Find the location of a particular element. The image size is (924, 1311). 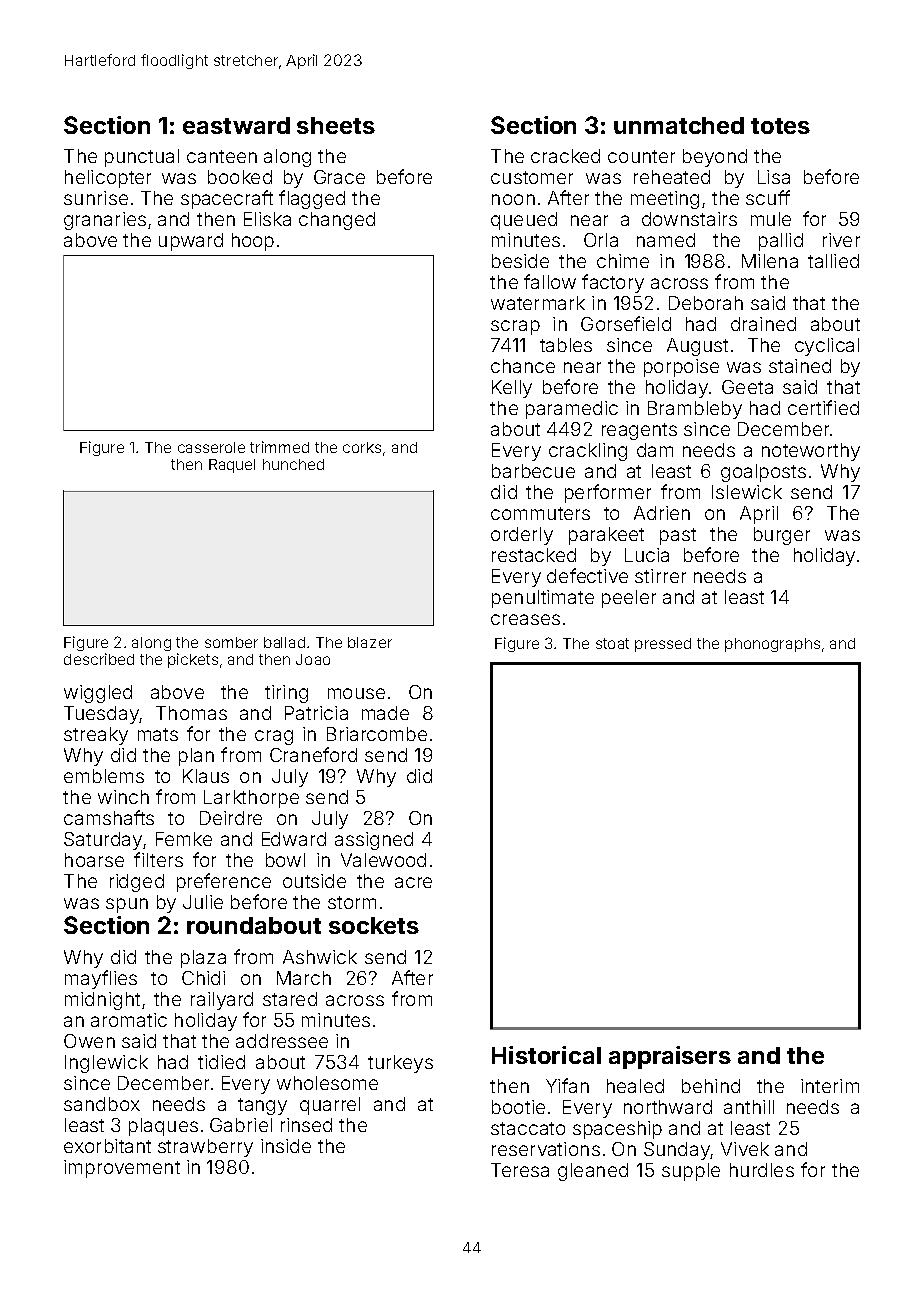

supple is located at coordinates (691, 1172).
